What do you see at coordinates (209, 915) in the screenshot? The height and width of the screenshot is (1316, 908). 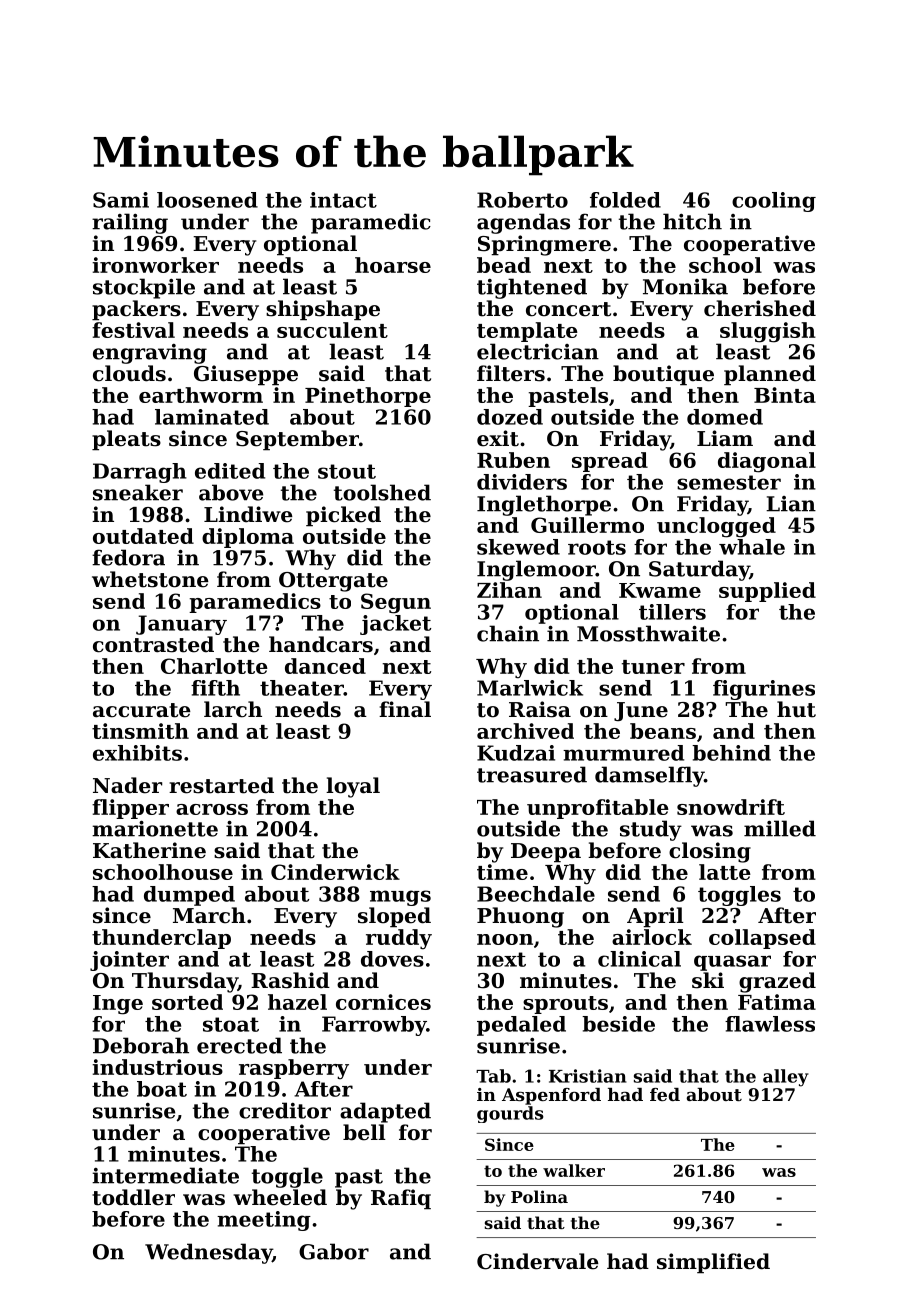 I see `March` at bounding box center [209, 915].
